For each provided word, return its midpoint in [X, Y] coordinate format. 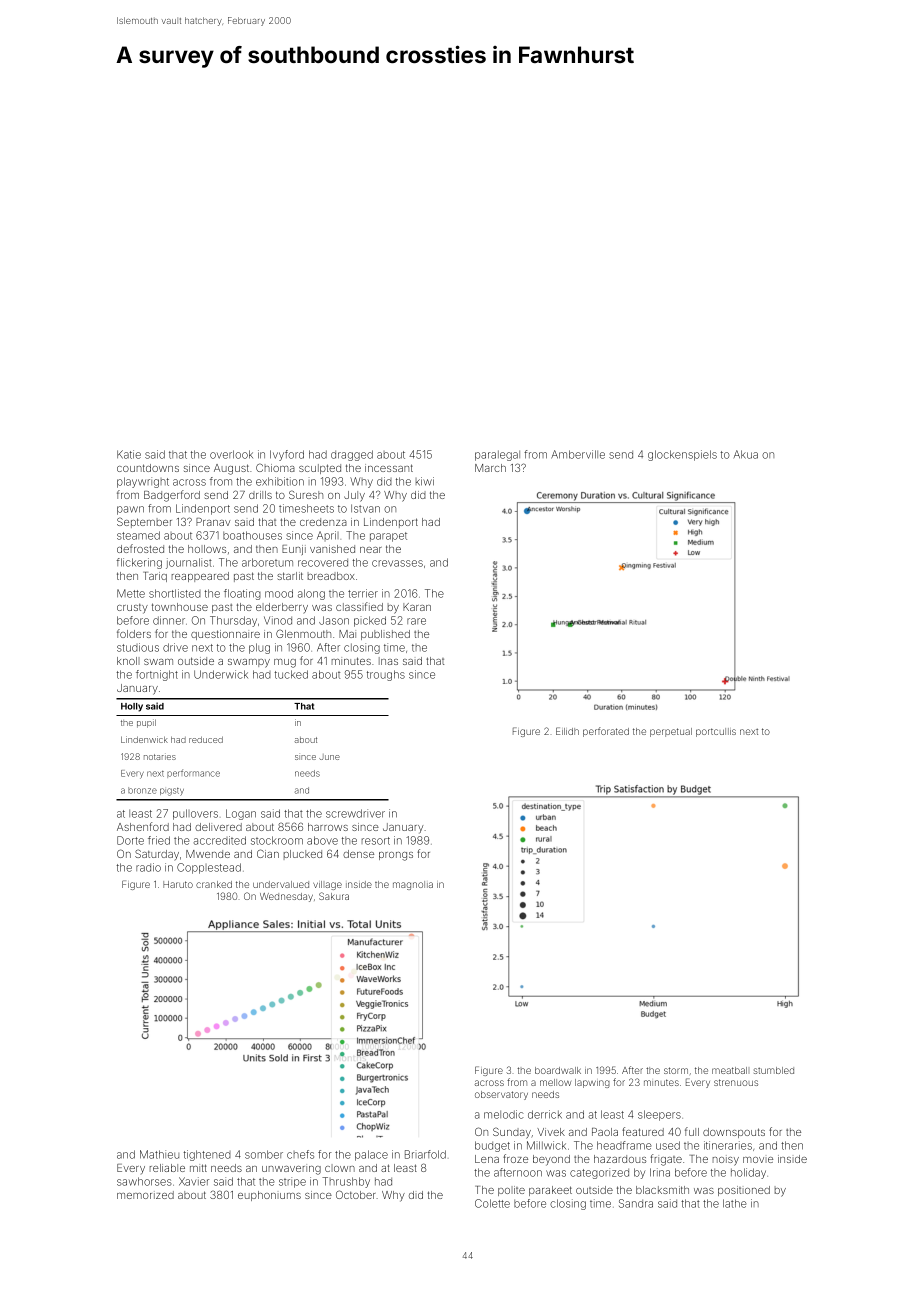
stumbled [774, 1070]
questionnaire [225, 635]
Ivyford [287, 455]
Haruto [178, 884]
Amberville [578, 454]
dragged [352, 455]
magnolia [413, 885]
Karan [417, 607]
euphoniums [269, 1196]
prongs [396, 856]
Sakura [334, 896]
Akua [746, 454]
